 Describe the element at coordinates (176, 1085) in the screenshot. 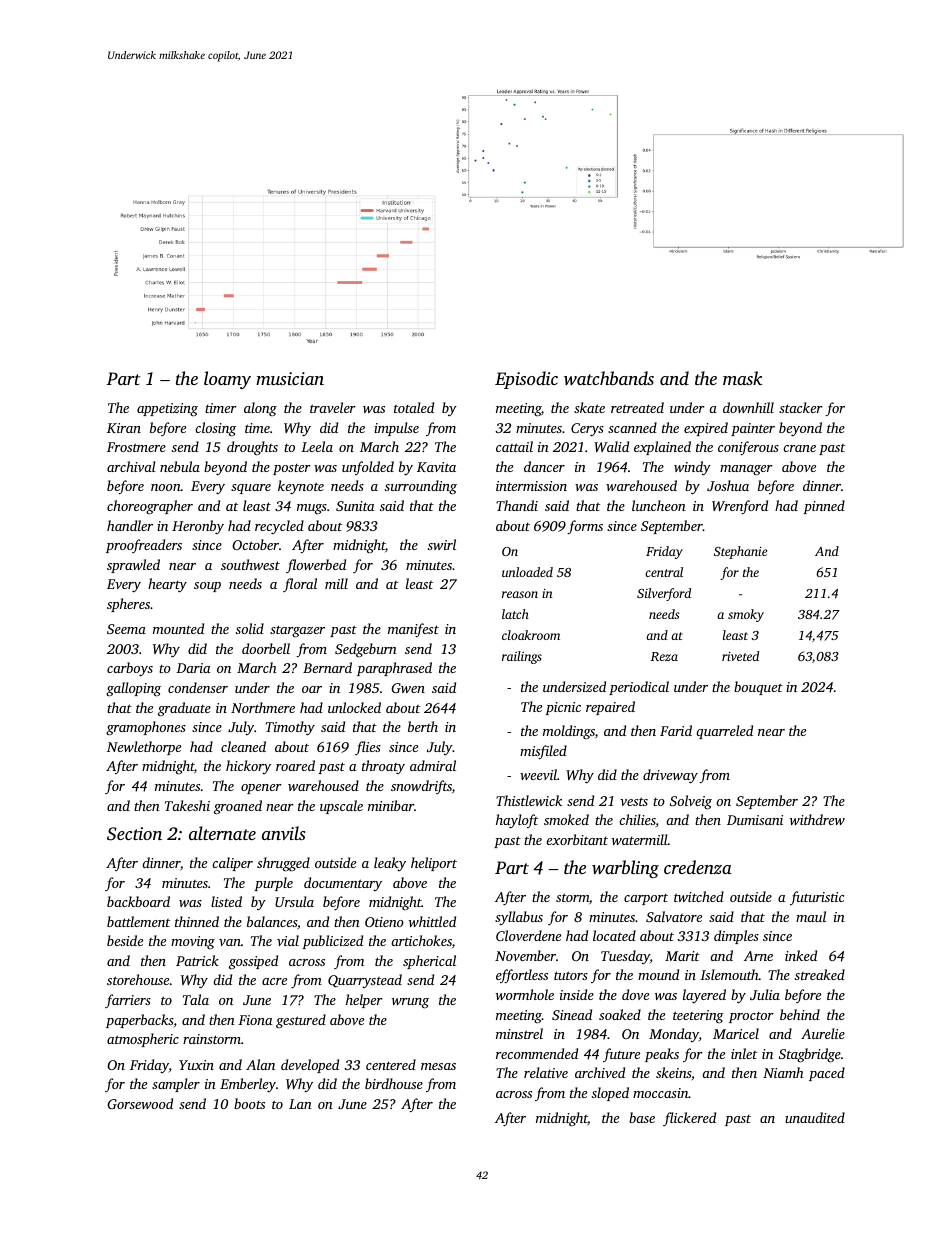

I see `sampler` at that location.
